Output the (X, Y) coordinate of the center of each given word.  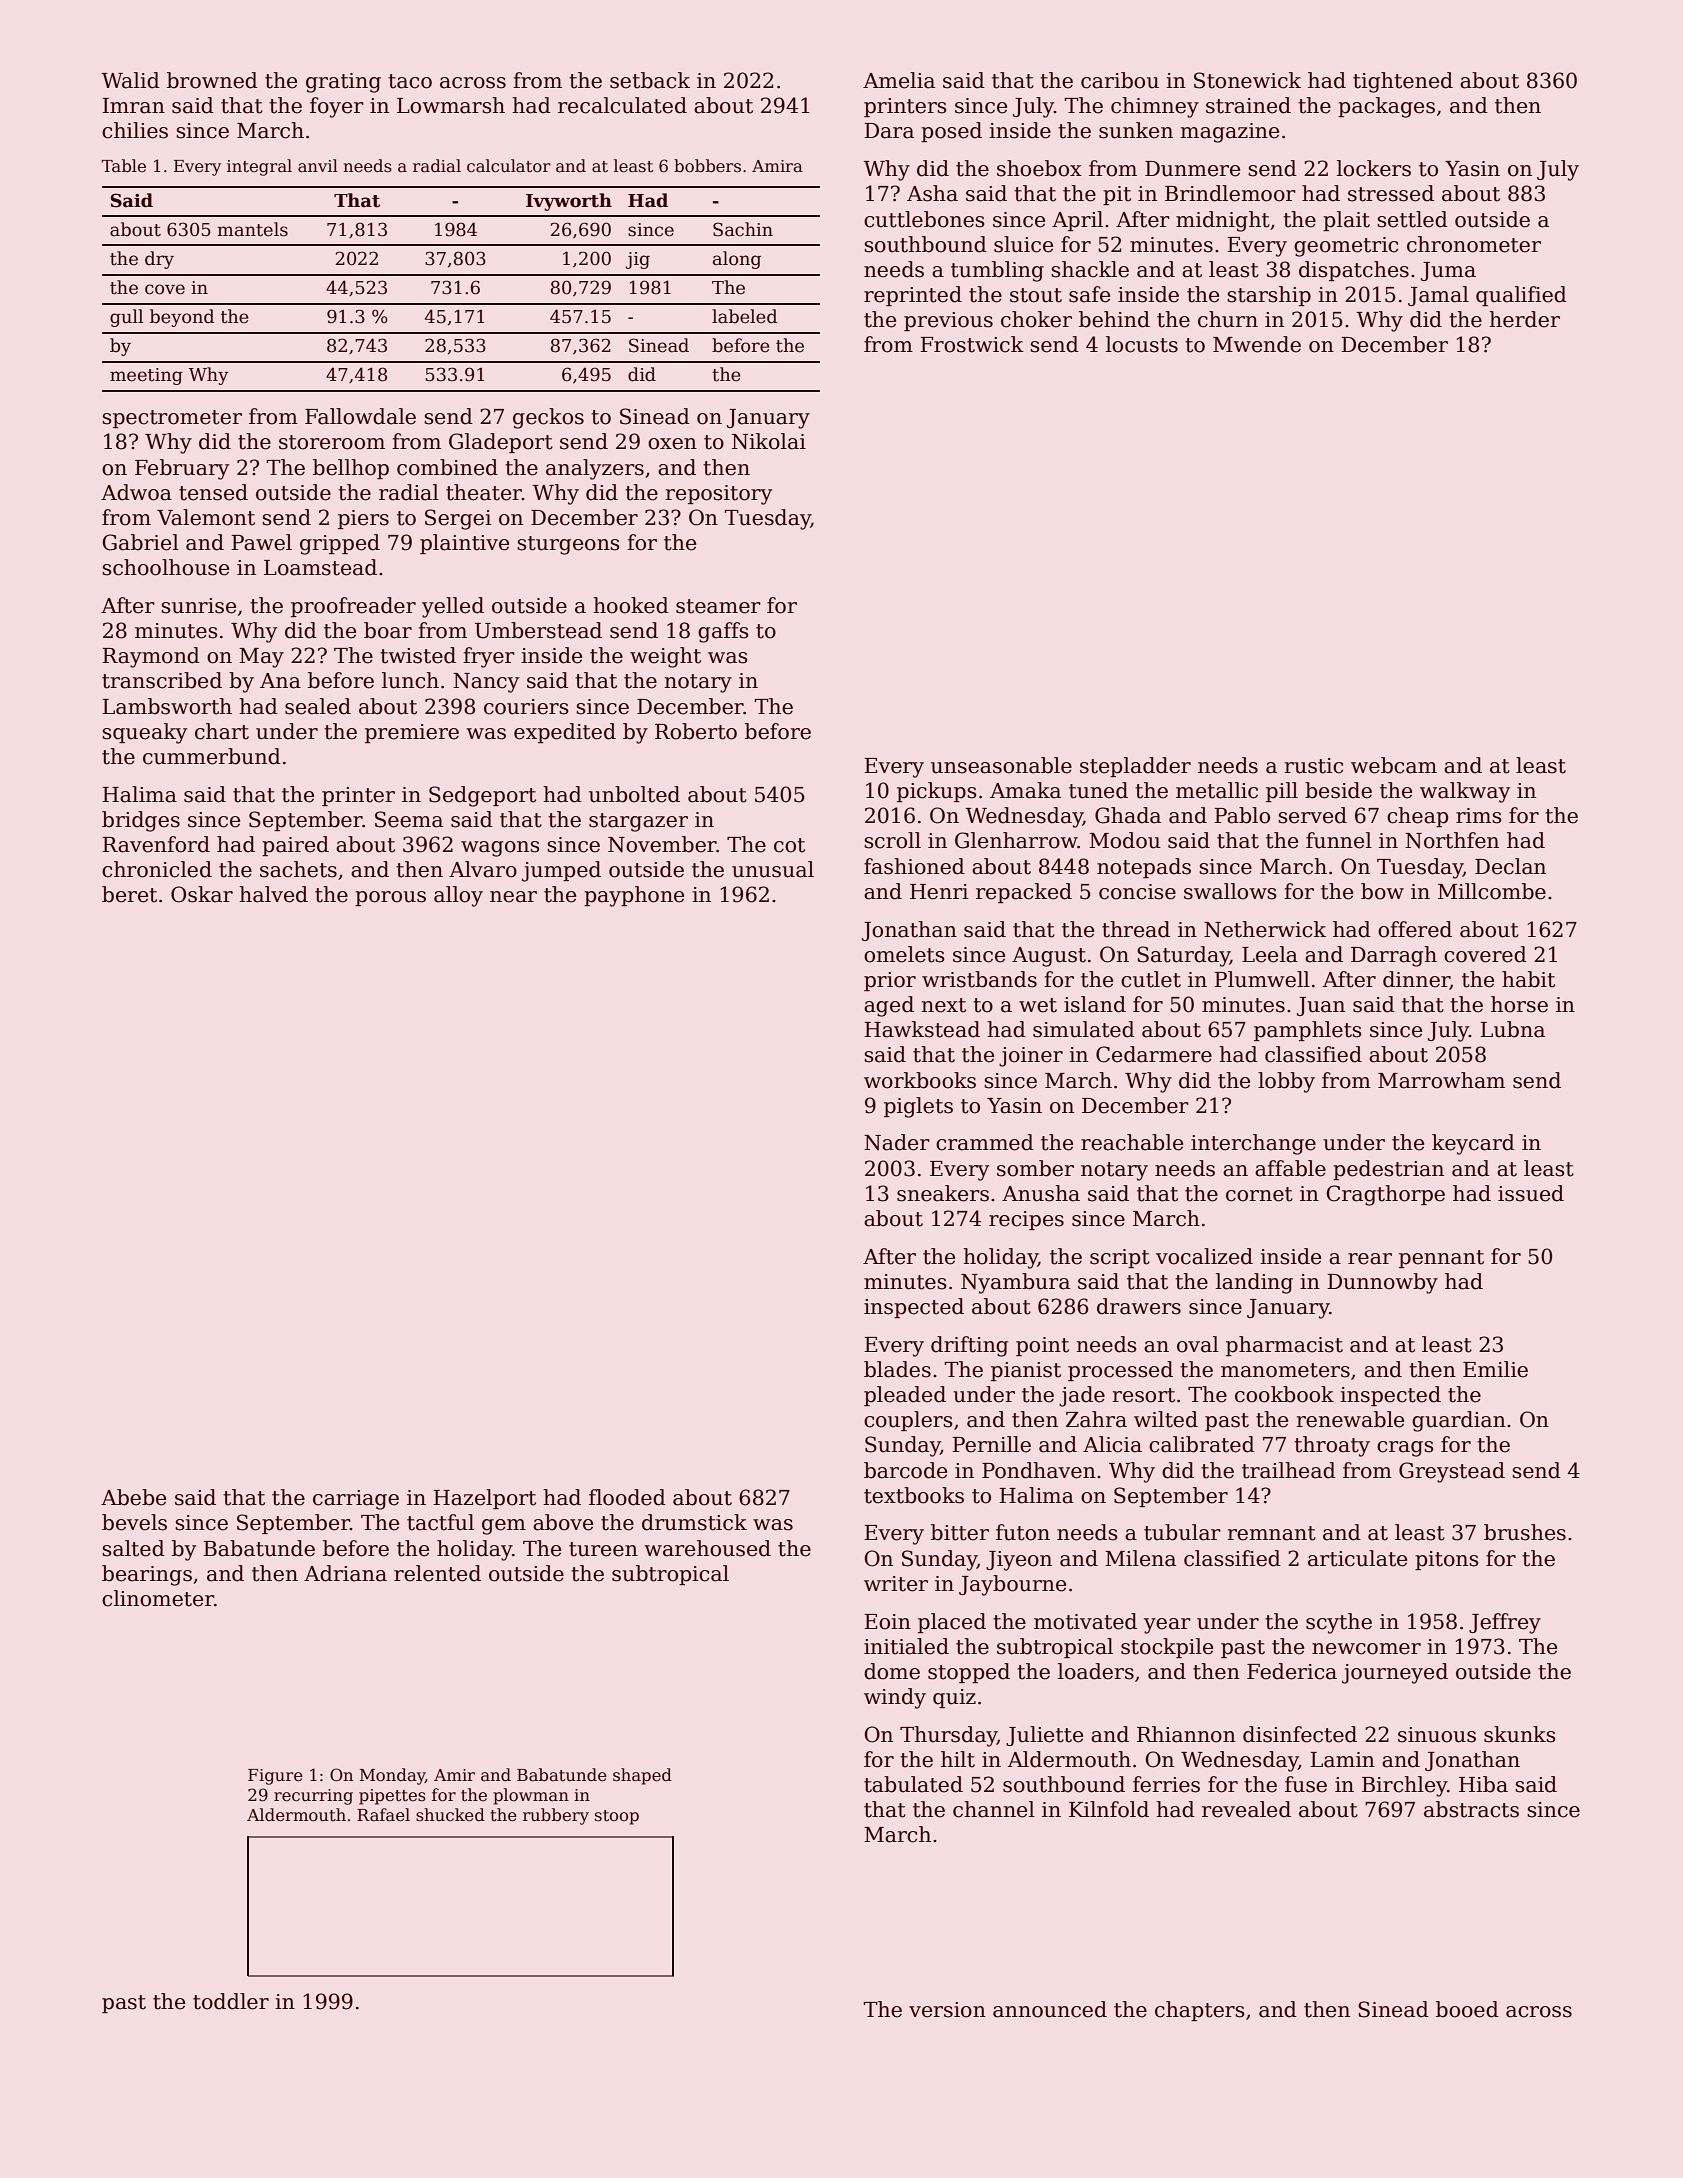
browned (212, 80)
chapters (1199, 2011)
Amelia (899, 80)
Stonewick (1247, 80)
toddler (231, 2001)
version (947, 2010)
